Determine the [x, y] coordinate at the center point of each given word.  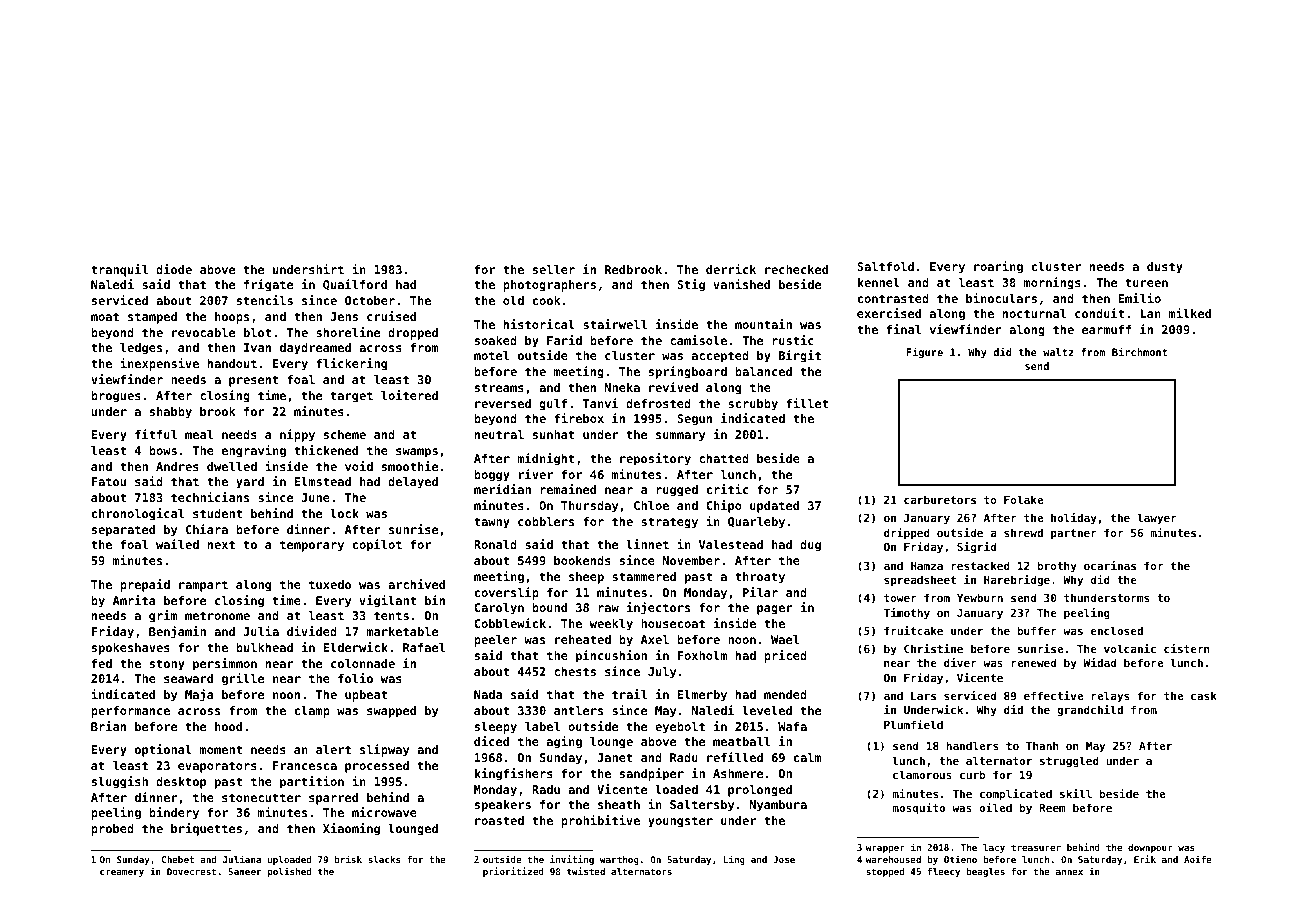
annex [1069, 872]
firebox [579, 418]
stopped [885, 872]
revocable [203, 332]
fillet [807, 403]
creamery [122, 873]
